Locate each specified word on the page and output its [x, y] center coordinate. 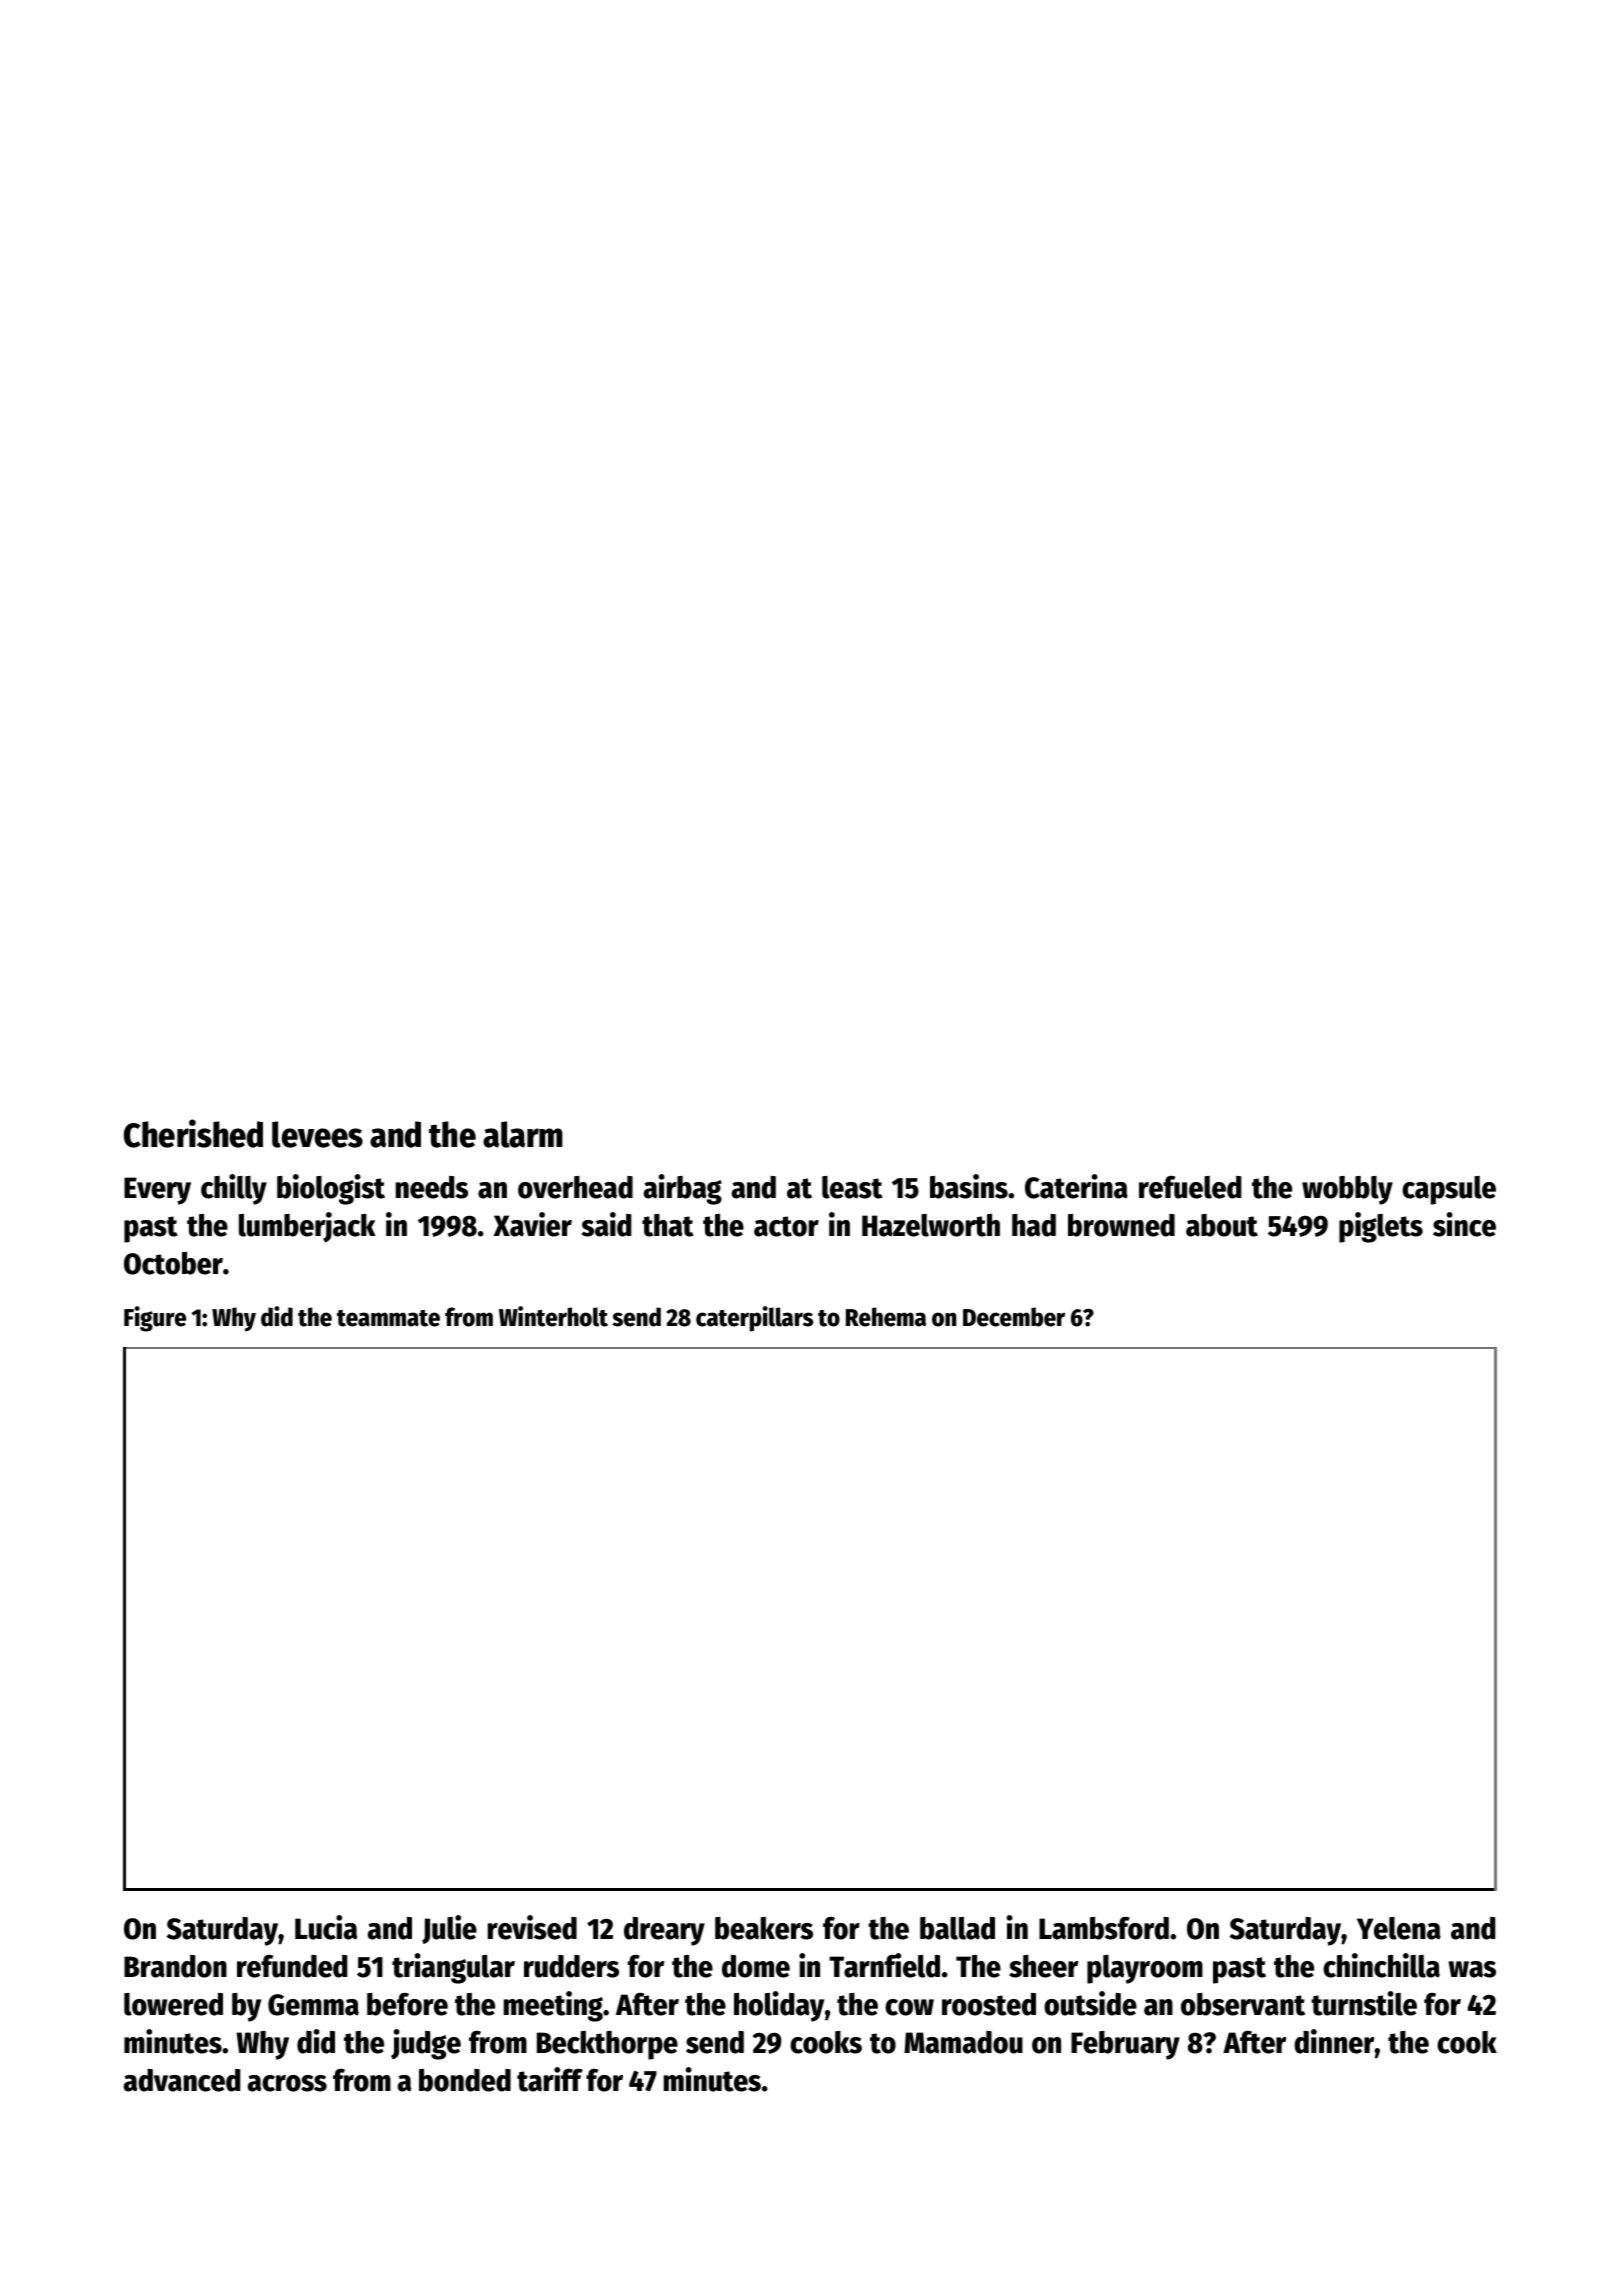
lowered [173, 2004]
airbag [682, 1189]
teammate [388, 1318]
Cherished [193, 1133]
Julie [449, 1929]
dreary [664, 1931]
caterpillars [754, 1319]
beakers [764, 1928]
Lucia [326, 1927]
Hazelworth [931, 1225]
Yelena [1399, 1928]
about [1222, 1225]
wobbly [1347, 1190]
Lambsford [1104, 1928]
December [1014, 1317]
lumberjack [307, 1227]
